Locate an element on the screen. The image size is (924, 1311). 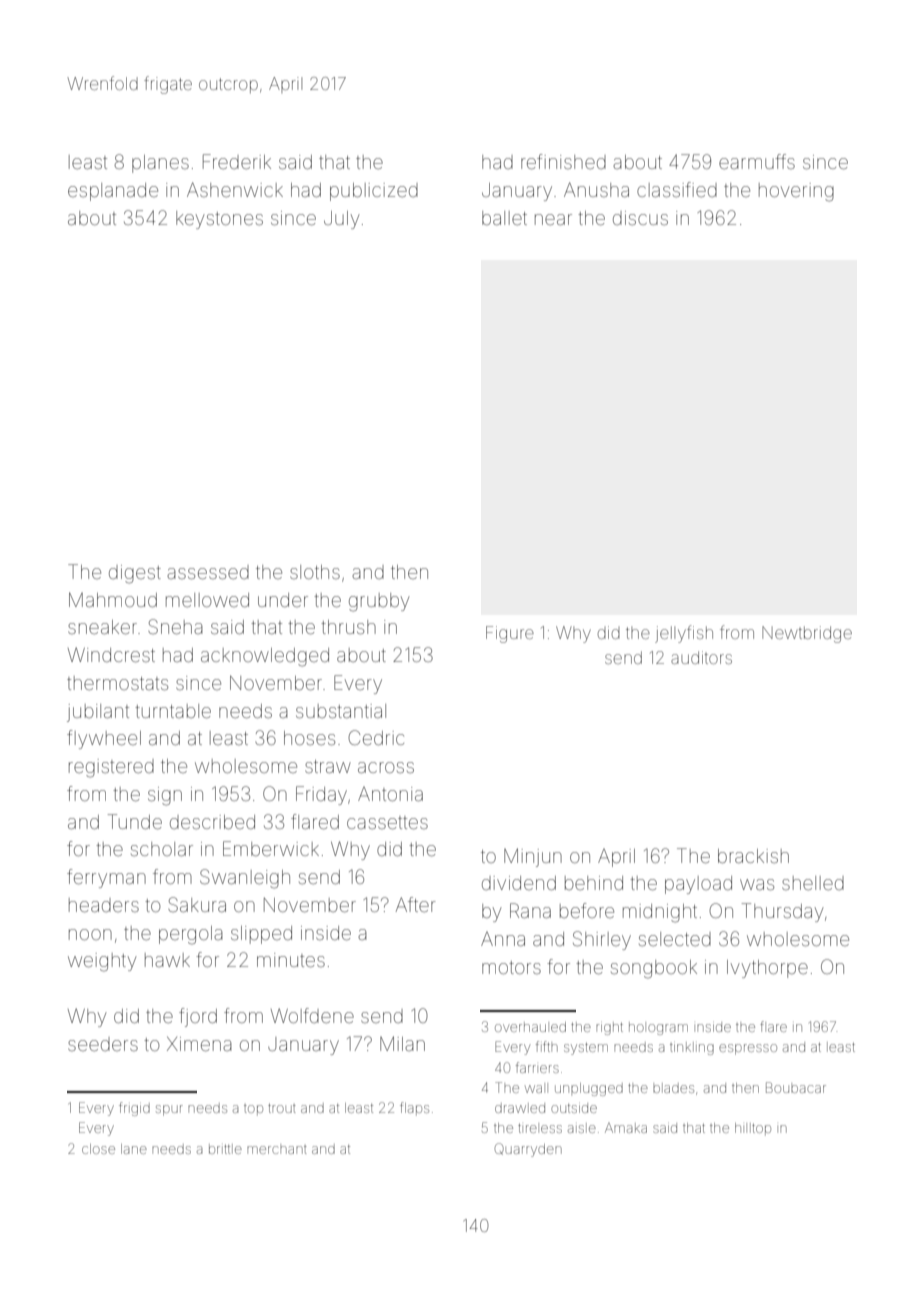
jubilant is located at coordinates (98, 713).
